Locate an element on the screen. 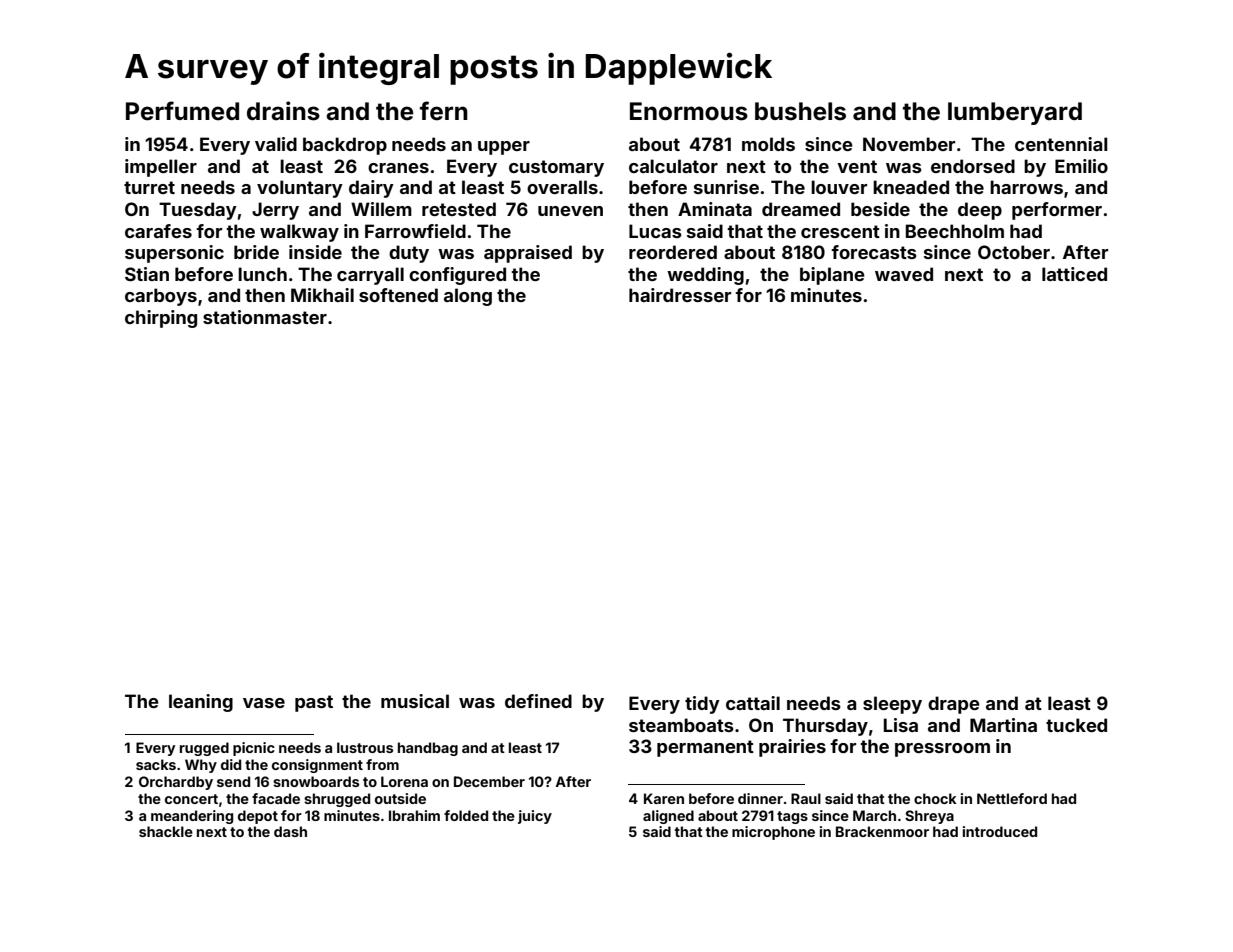 This screenshot has width=1233, height=952. tidy is located at coordinates (702, 705).
